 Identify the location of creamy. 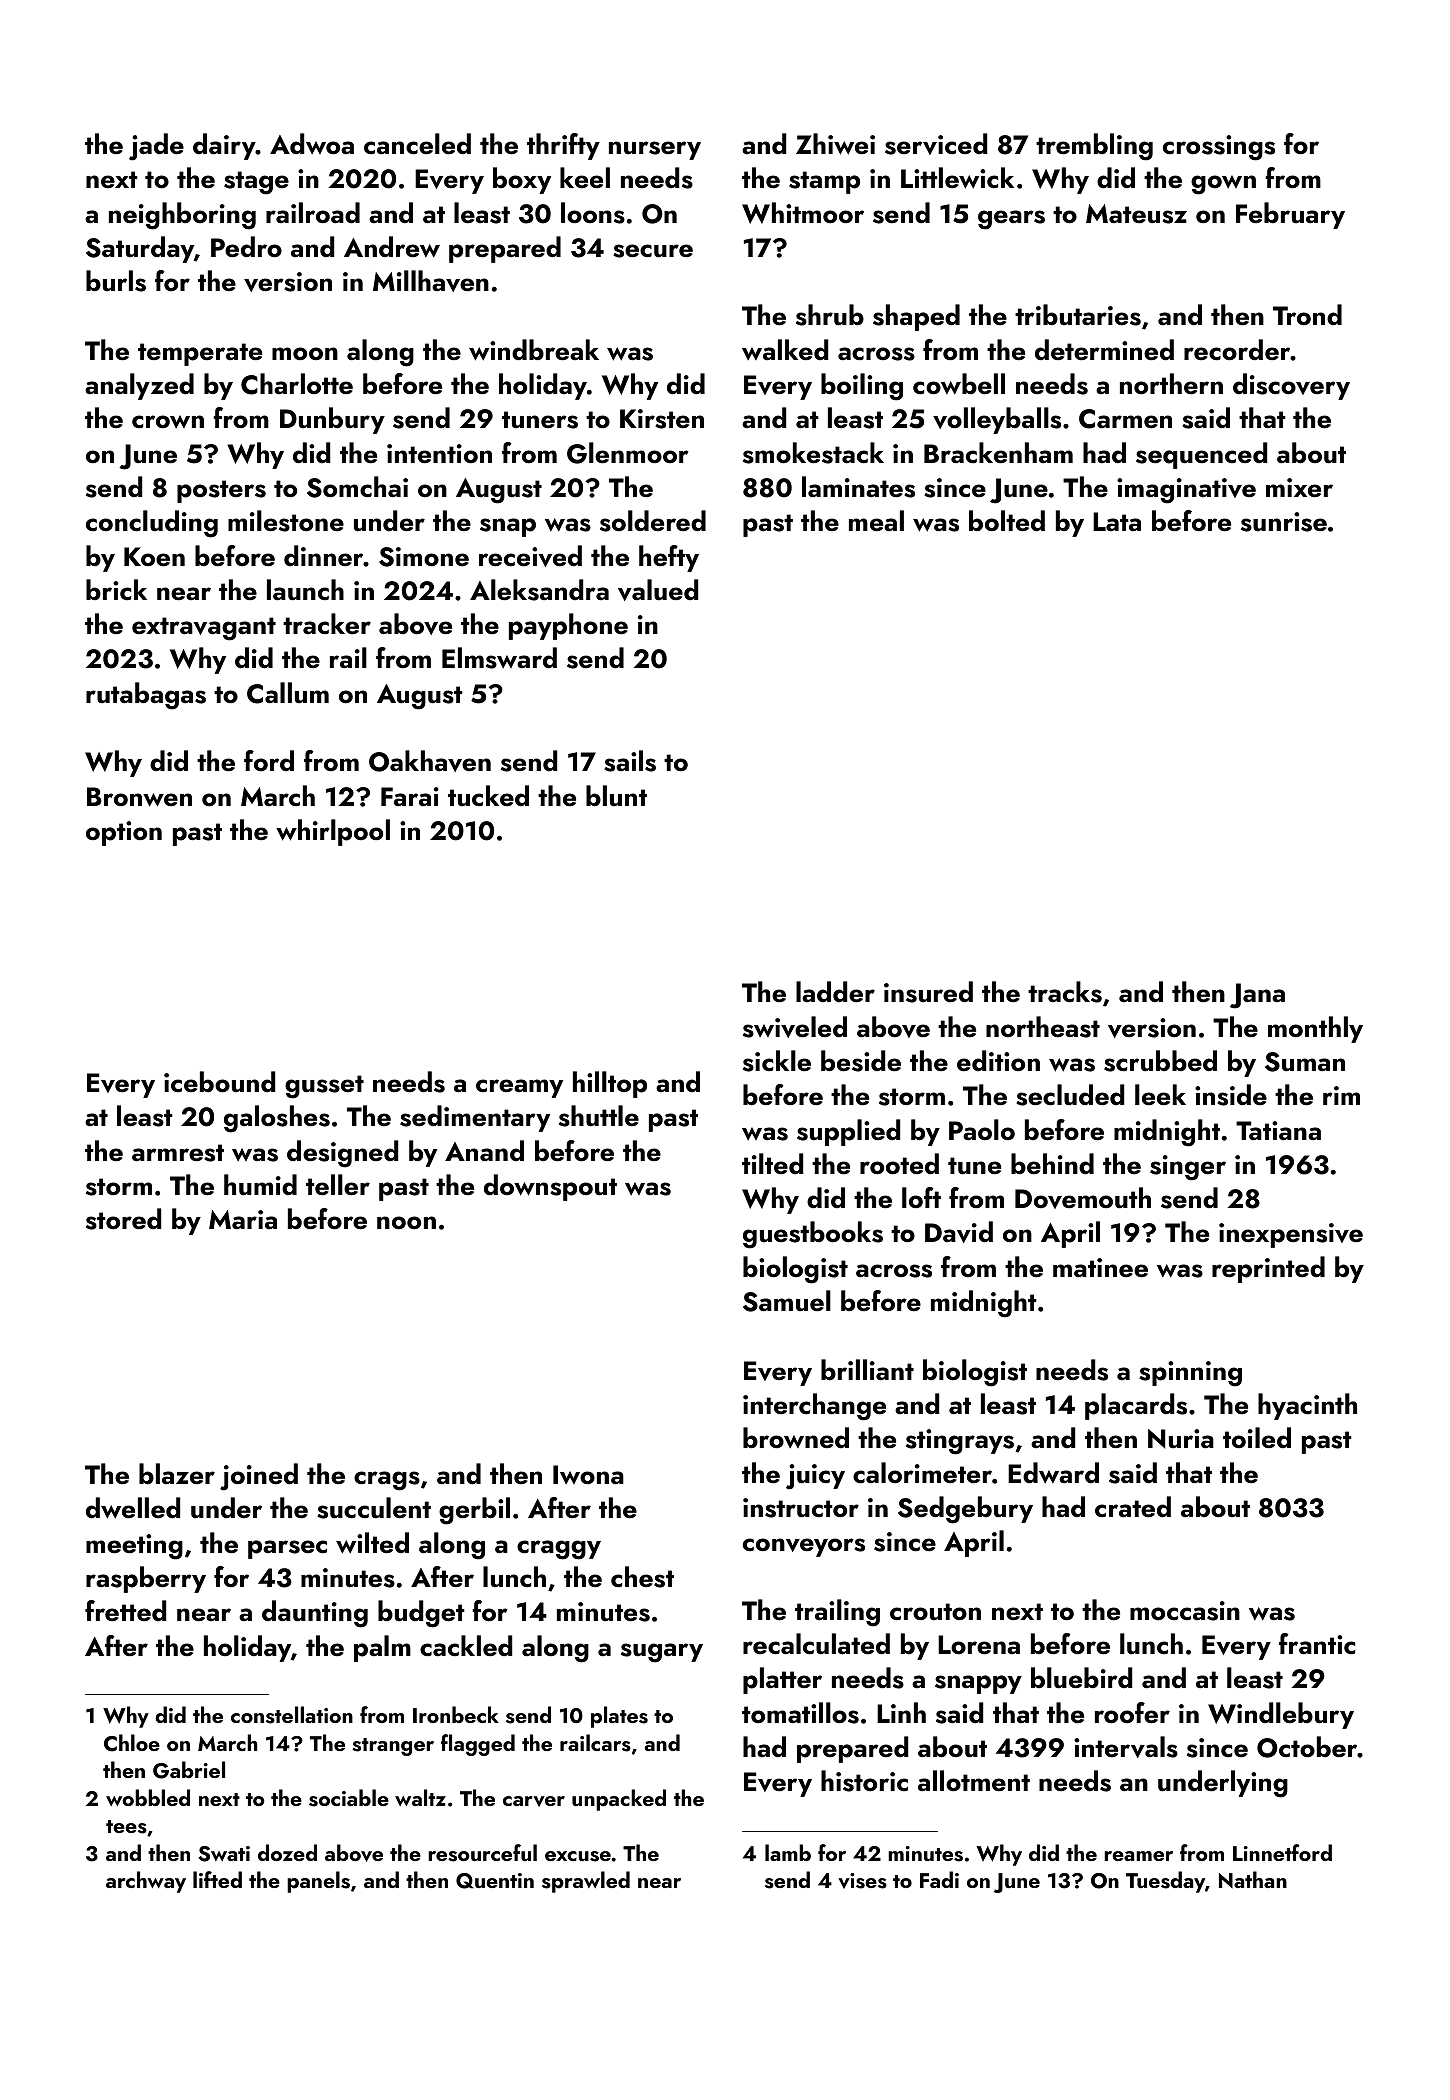
(519, 1088).
